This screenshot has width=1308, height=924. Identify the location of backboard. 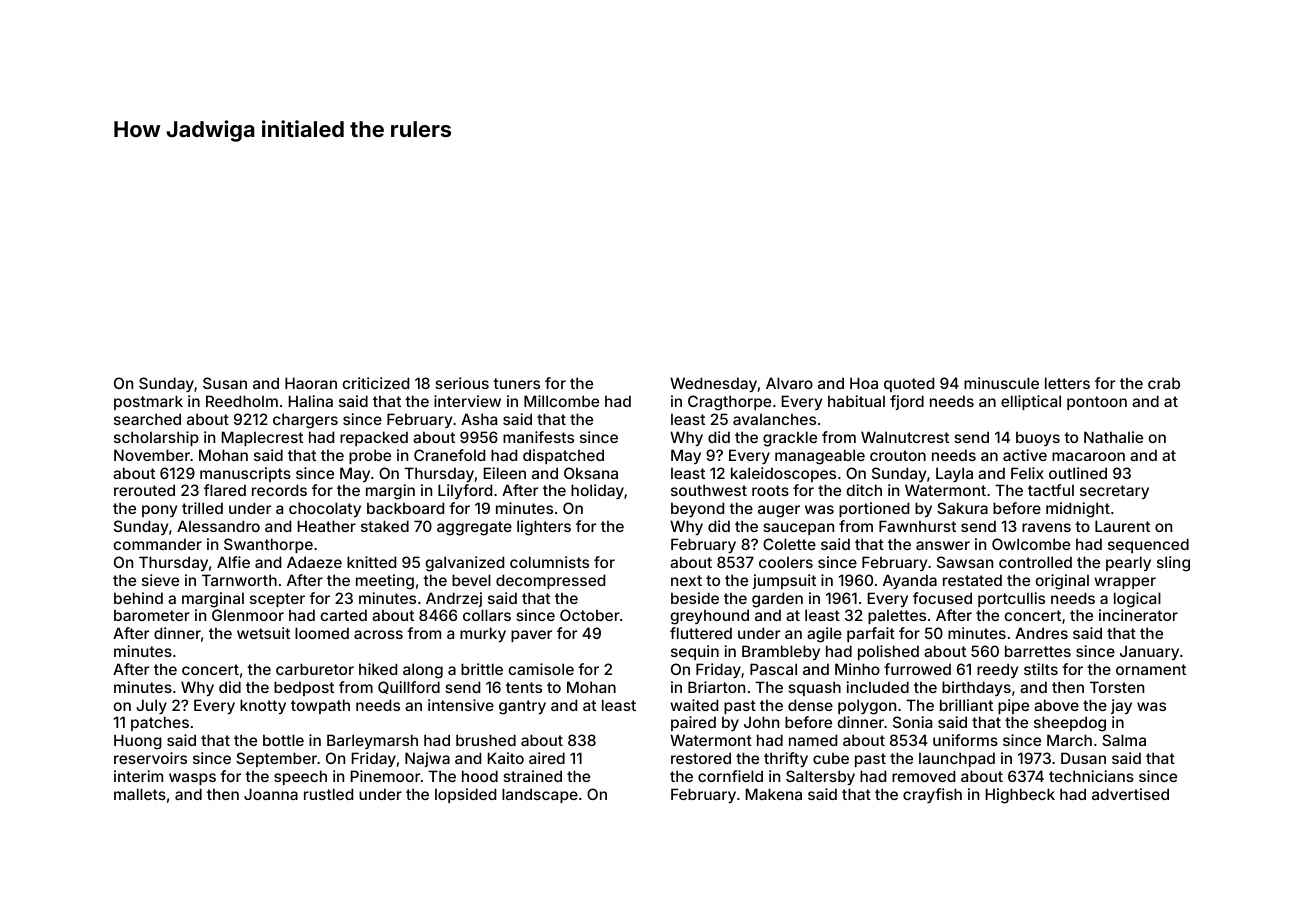
(405, 508).
